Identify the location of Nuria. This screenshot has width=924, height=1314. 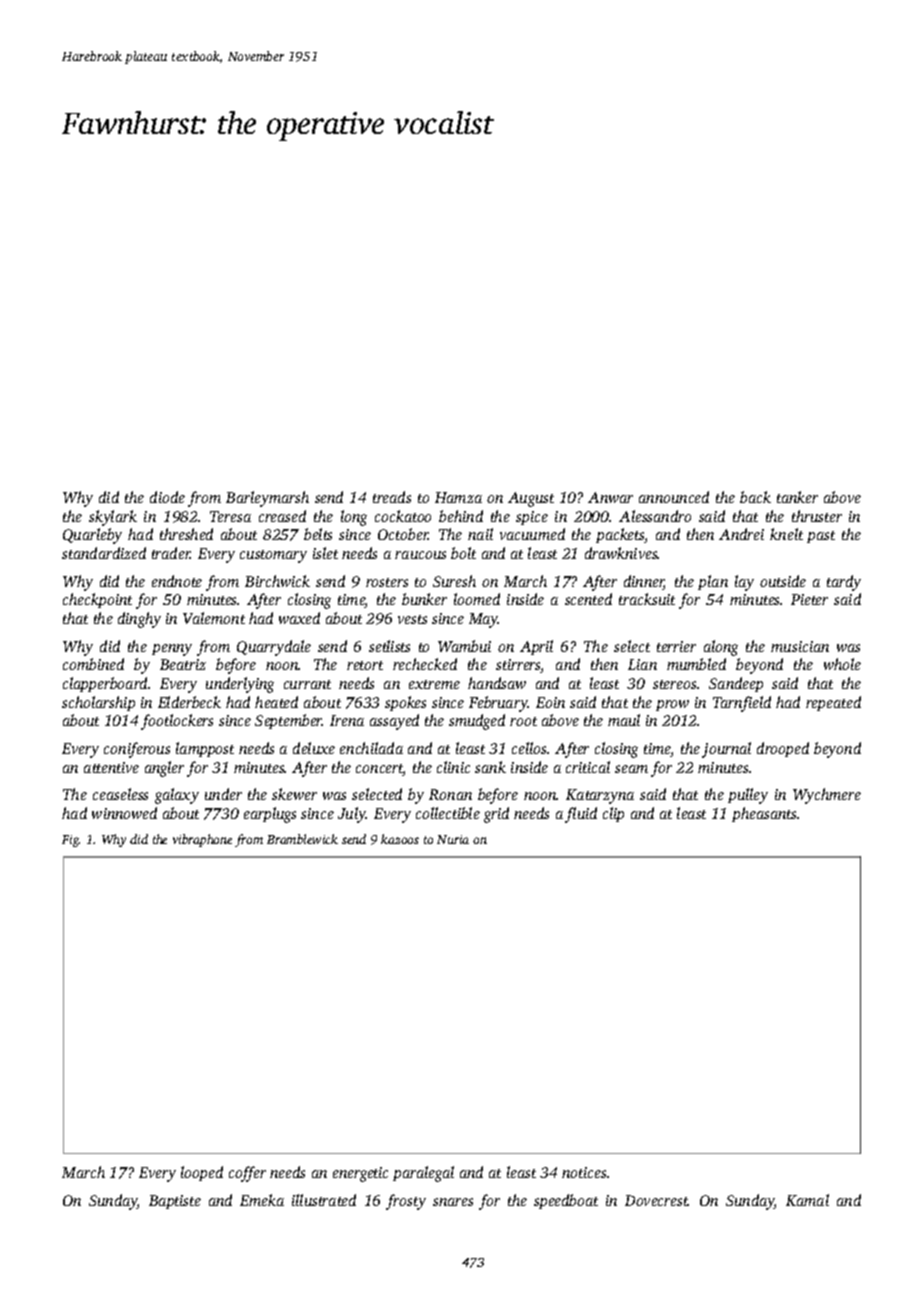
(453, 839).
